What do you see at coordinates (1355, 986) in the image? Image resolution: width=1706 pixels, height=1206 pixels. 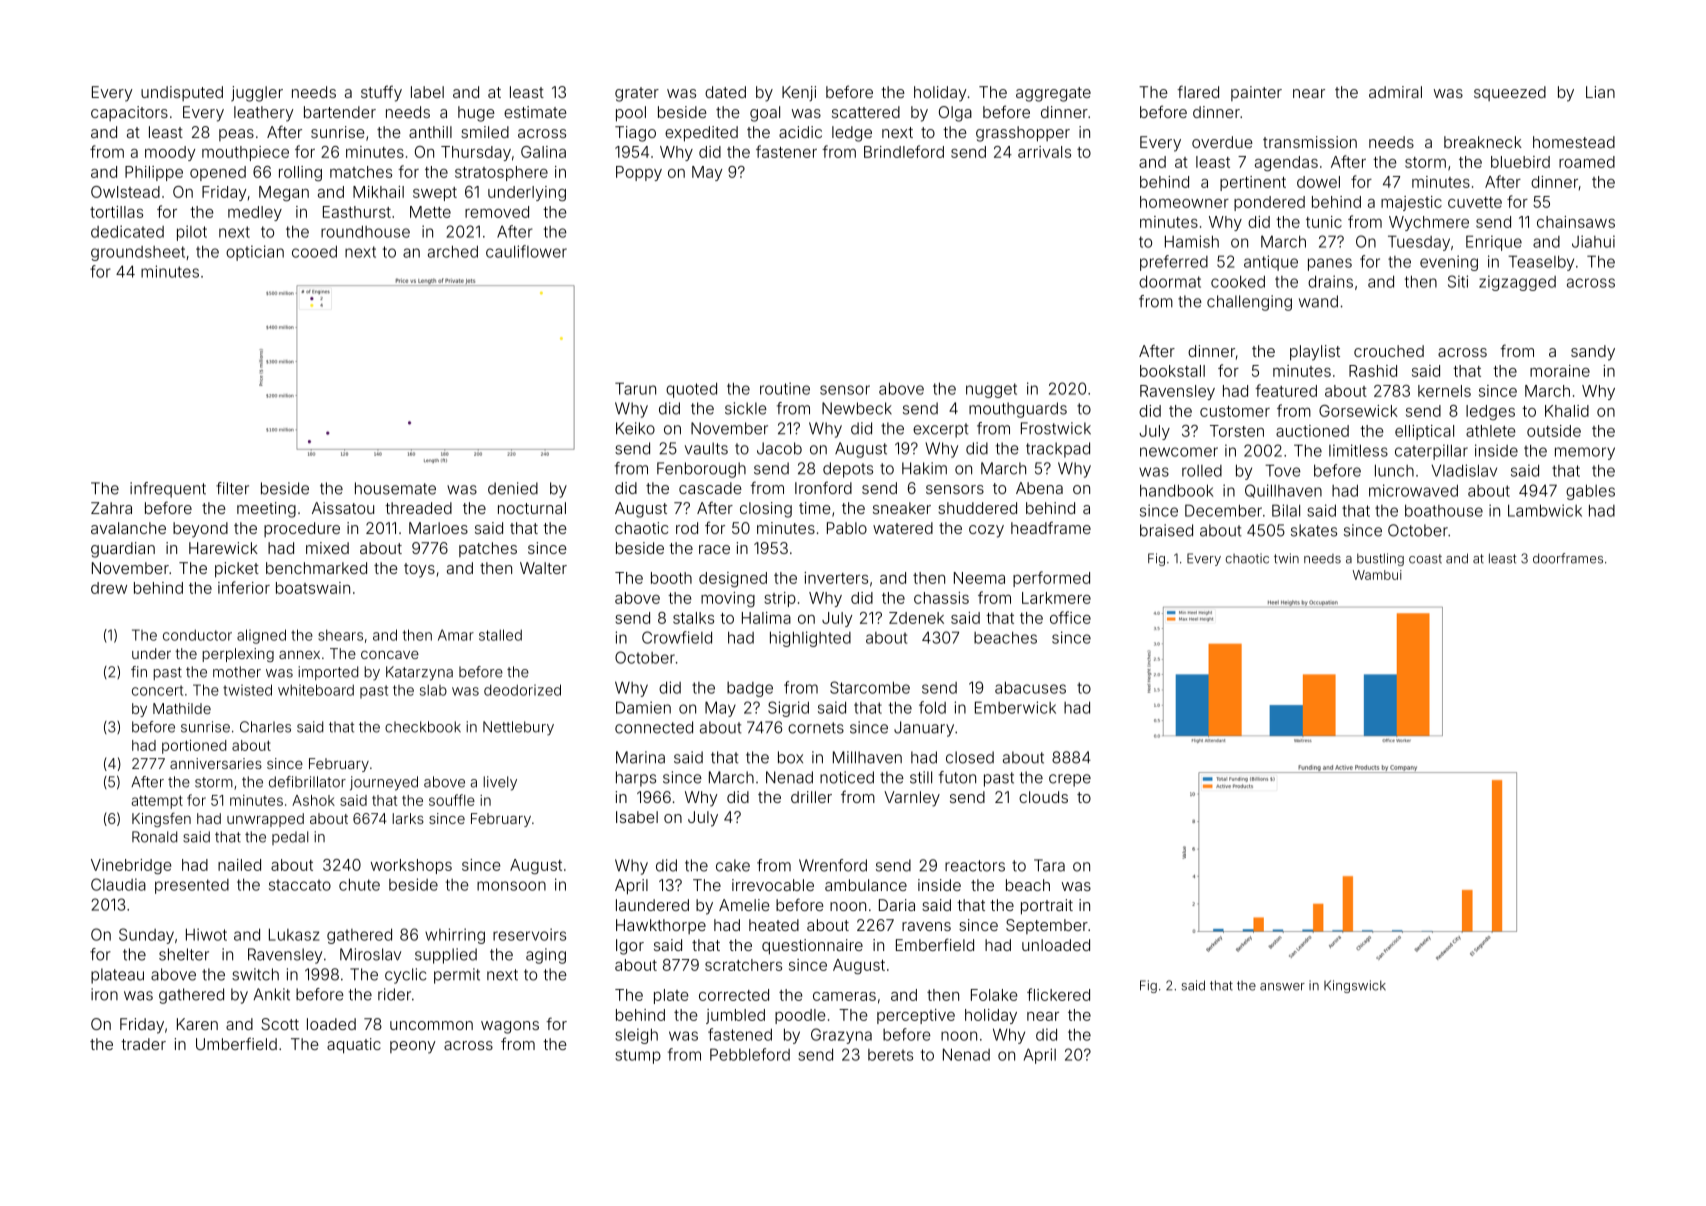 I see `Kingswick` at bounding box center [1355, 986].
